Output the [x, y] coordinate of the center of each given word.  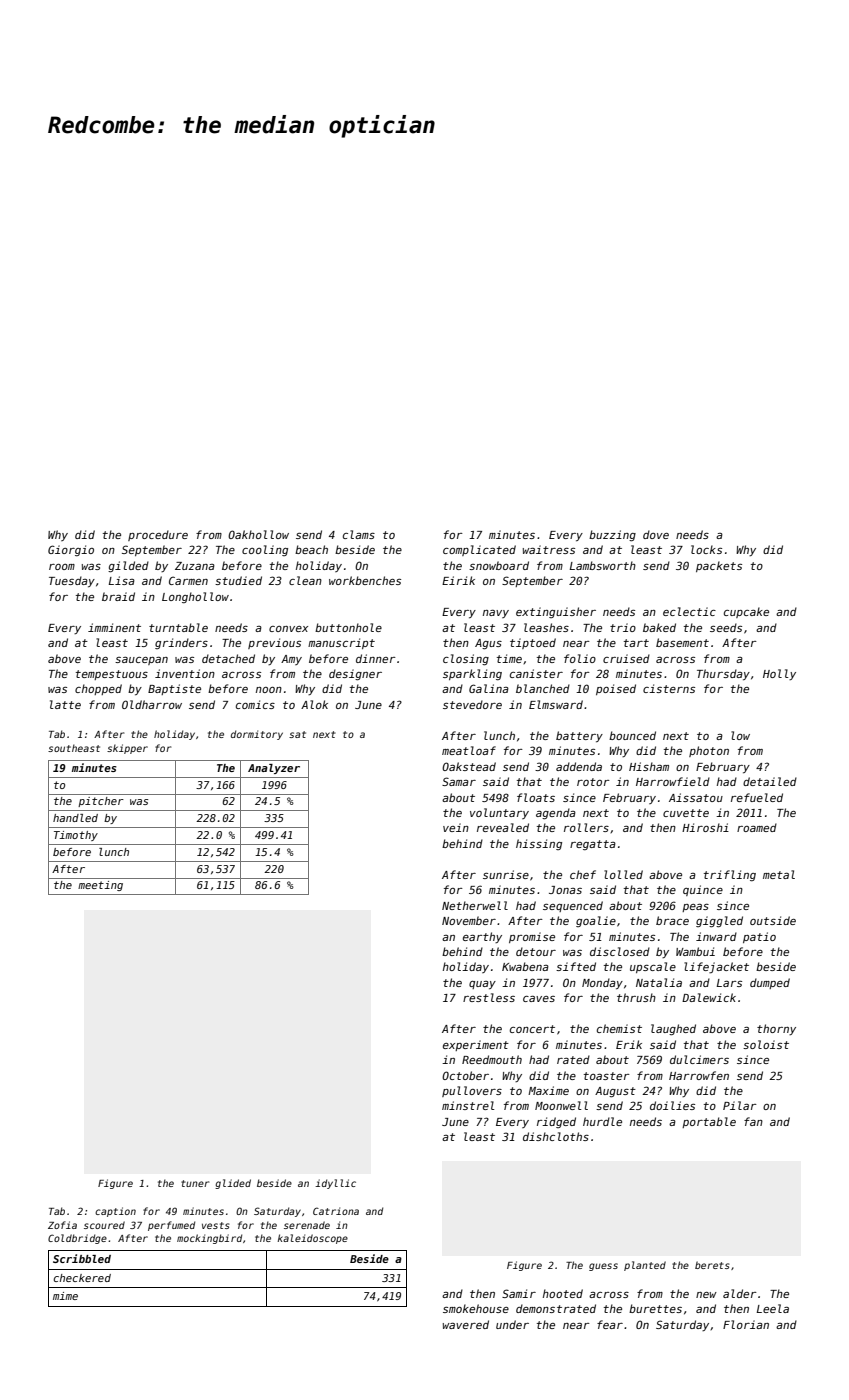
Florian [746, 1324]
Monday [602, 983]
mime [65, 1296]
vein [456, 827]
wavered [466, 1324]
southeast [74, 748]
